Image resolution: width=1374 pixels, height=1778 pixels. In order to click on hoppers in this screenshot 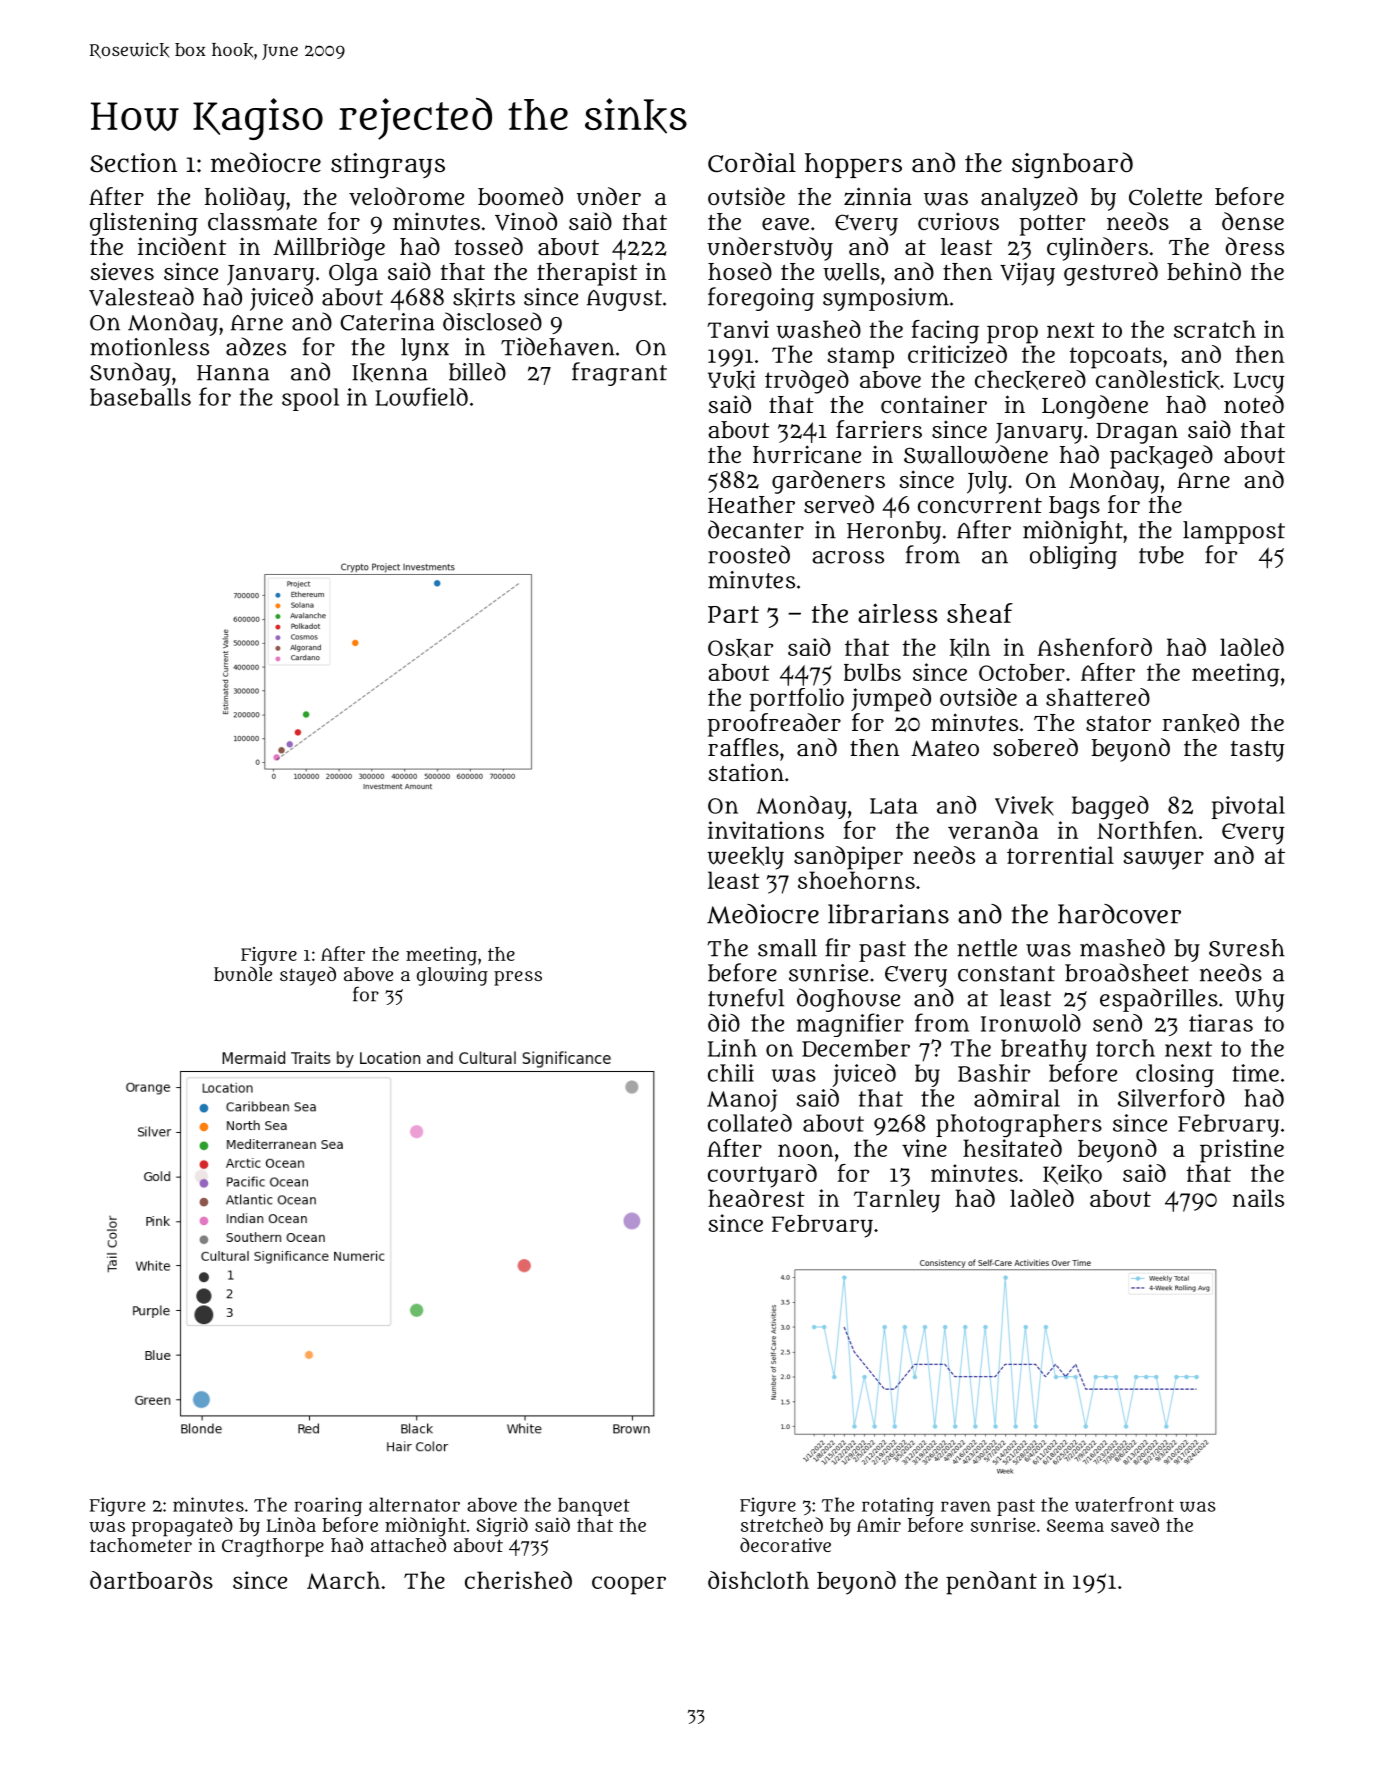, I will do `click(853, 165)`.
